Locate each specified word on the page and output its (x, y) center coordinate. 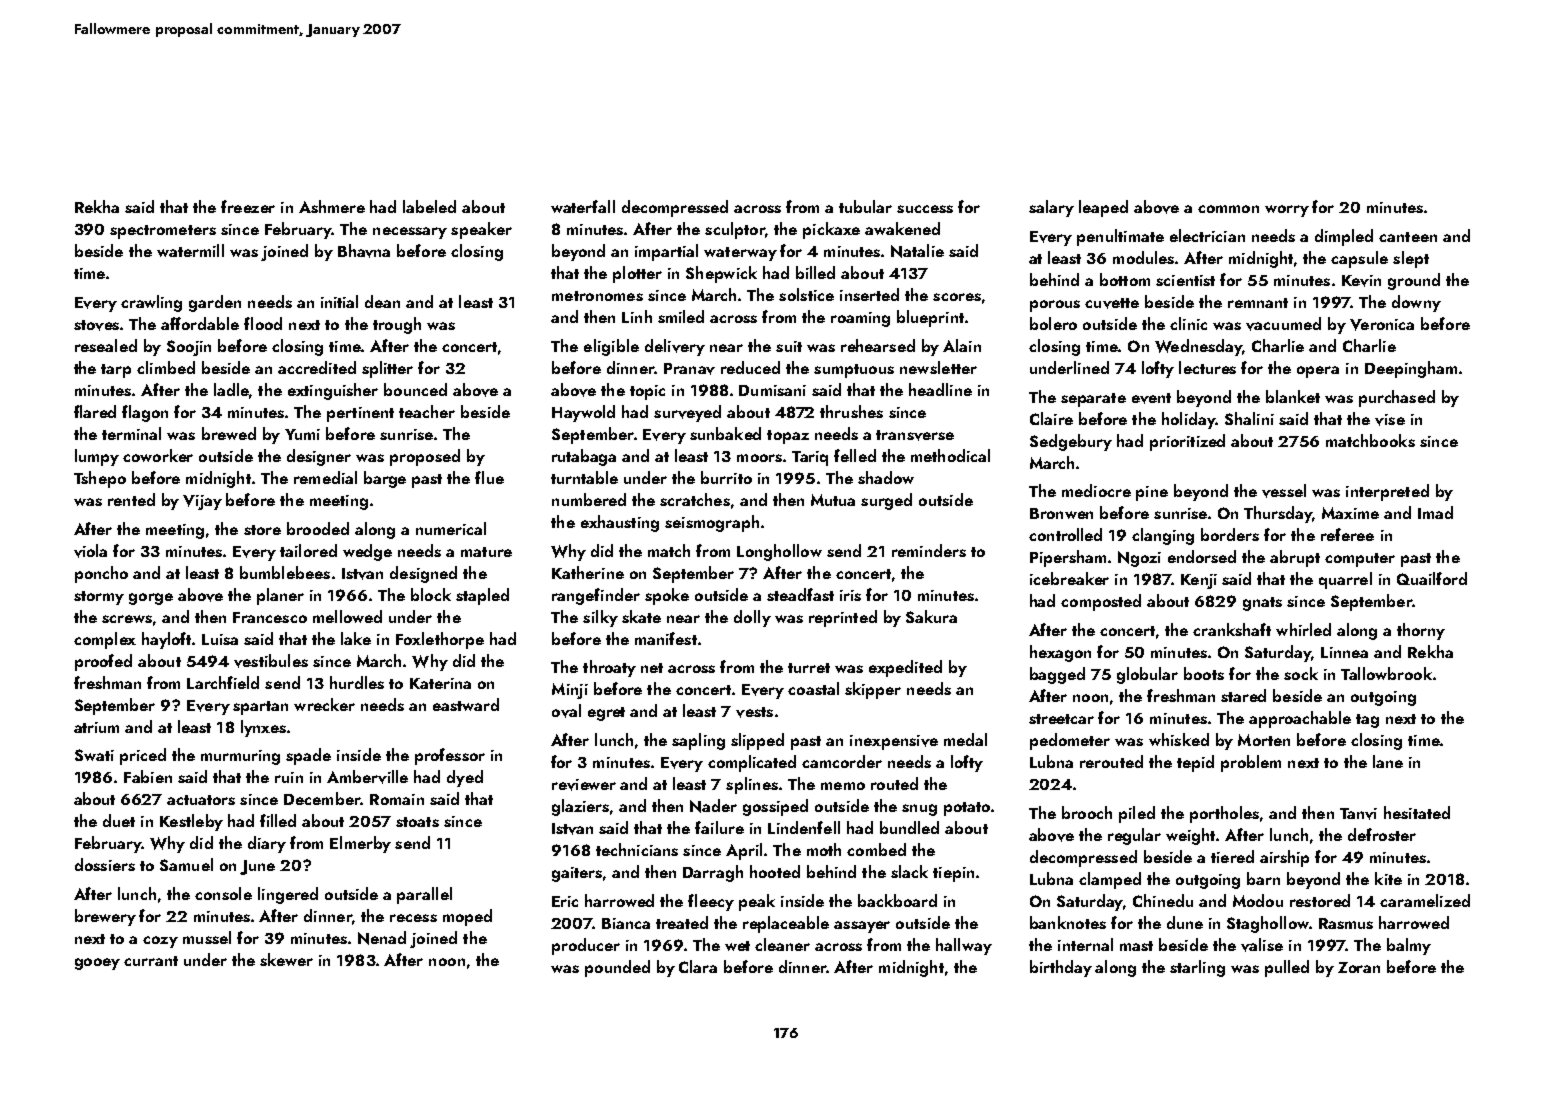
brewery (105, 917)
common (1228, 209)
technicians (637, 849)
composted (1101, 602)
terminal (131, 433)
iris (850, 595)
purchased (1397, 398)
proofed (103, 662)
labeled (429, 206)
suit (789, 346)
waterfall (583, 206)
